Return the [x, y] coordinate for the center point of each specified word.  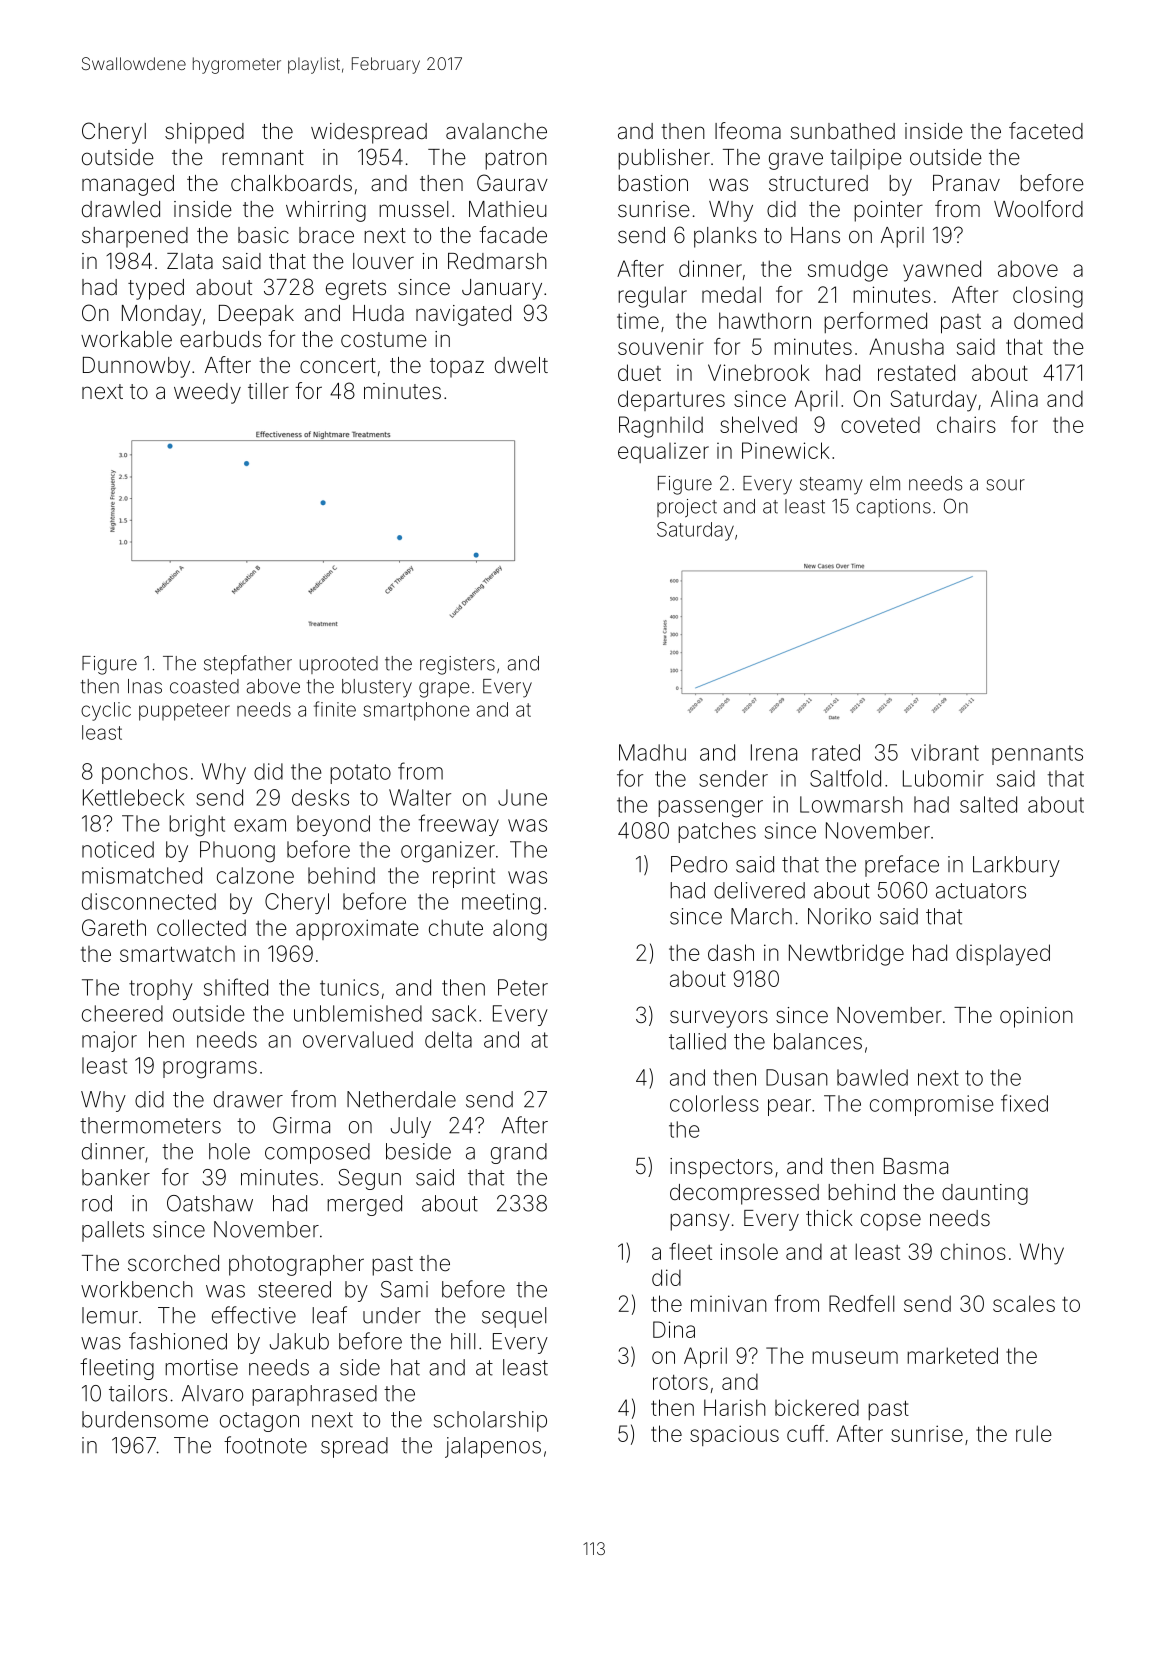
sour [1005, 485]
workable [126, 339]
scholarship [490, 1421]
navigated [463, 315]
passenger [710, 809]
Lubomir [943, 778]
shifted [236, 987]
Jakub [299, 1341]
